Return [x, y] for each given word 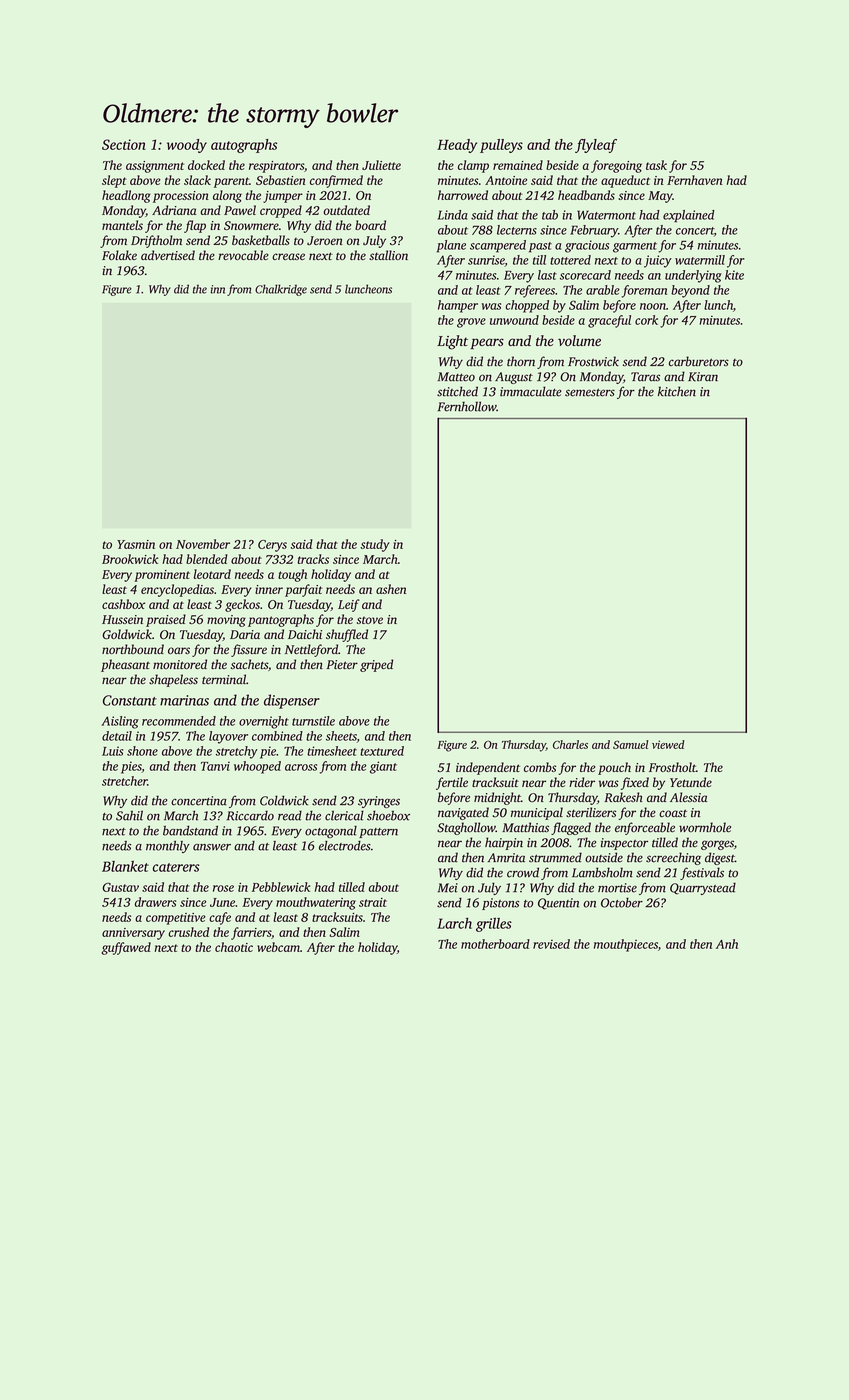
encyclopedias [177, 590]
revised [551, 944]
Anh [727, 944]
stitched [457, 391]
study [375, 545]
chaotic [234, 947]
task [656, 165]
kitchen [677, 391]
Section [124, 144]
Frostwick [593, 361]
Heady [457, 146]
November [203, 544]
